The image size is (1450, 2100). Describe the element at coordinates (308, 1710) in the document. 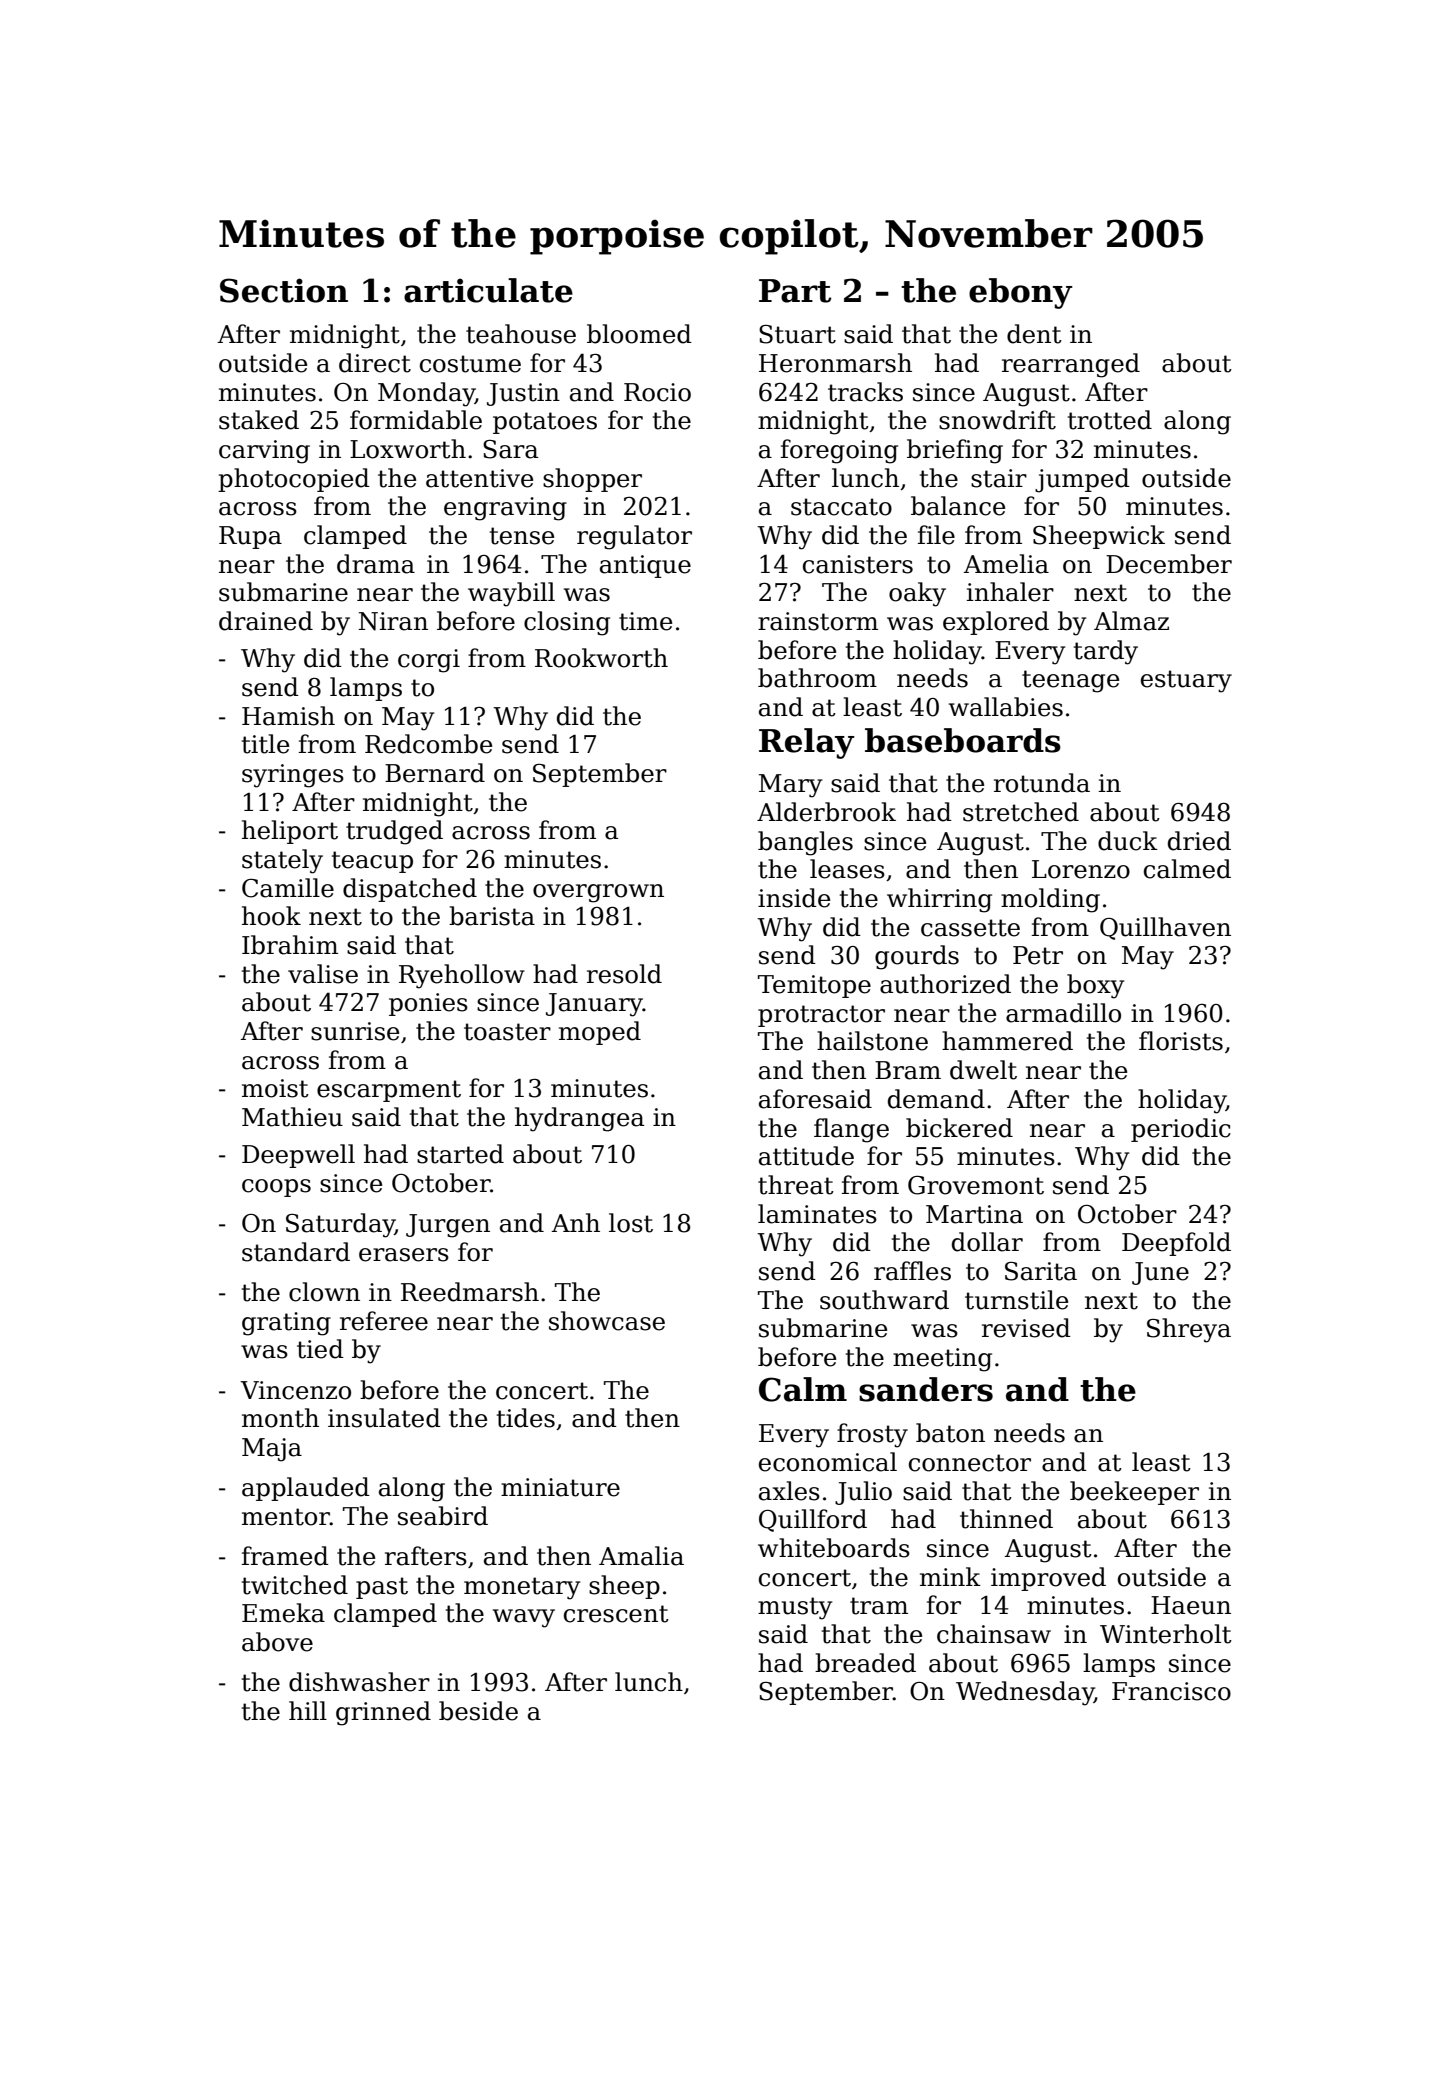

I see `hill` at that location.
